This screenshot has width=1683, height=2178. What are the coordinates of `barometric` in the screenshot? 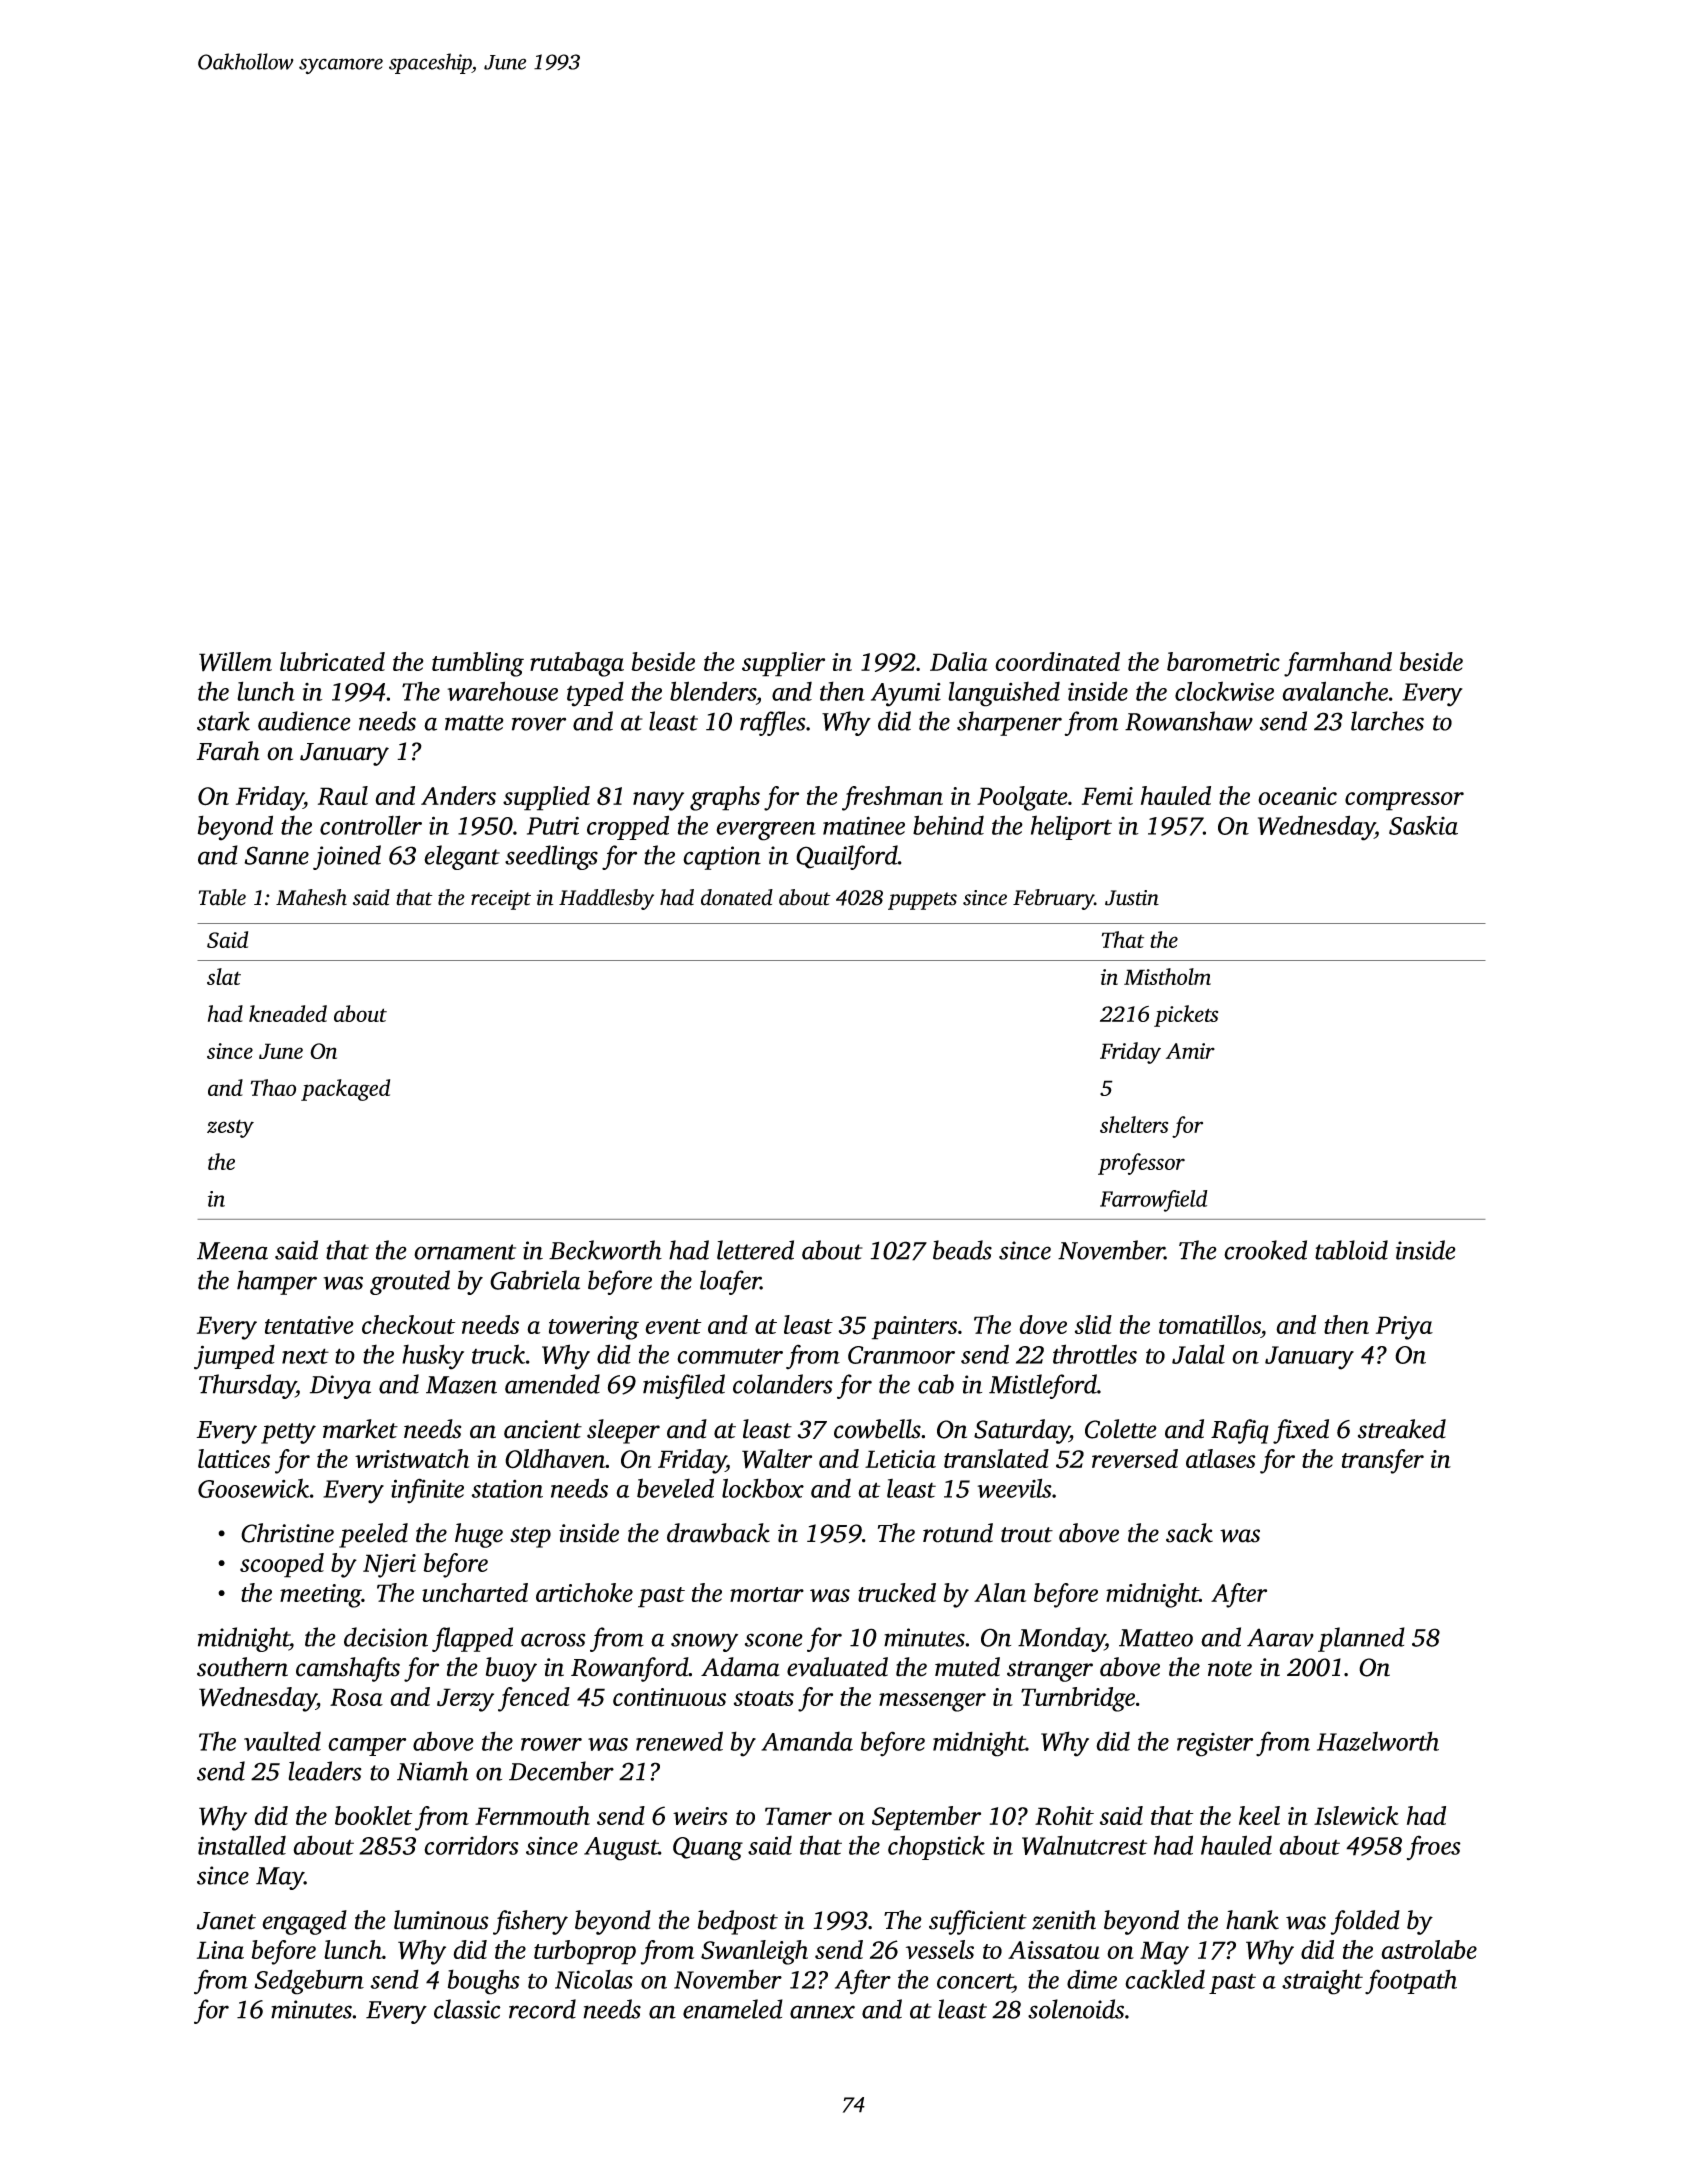 It's located at (1223, 661).
